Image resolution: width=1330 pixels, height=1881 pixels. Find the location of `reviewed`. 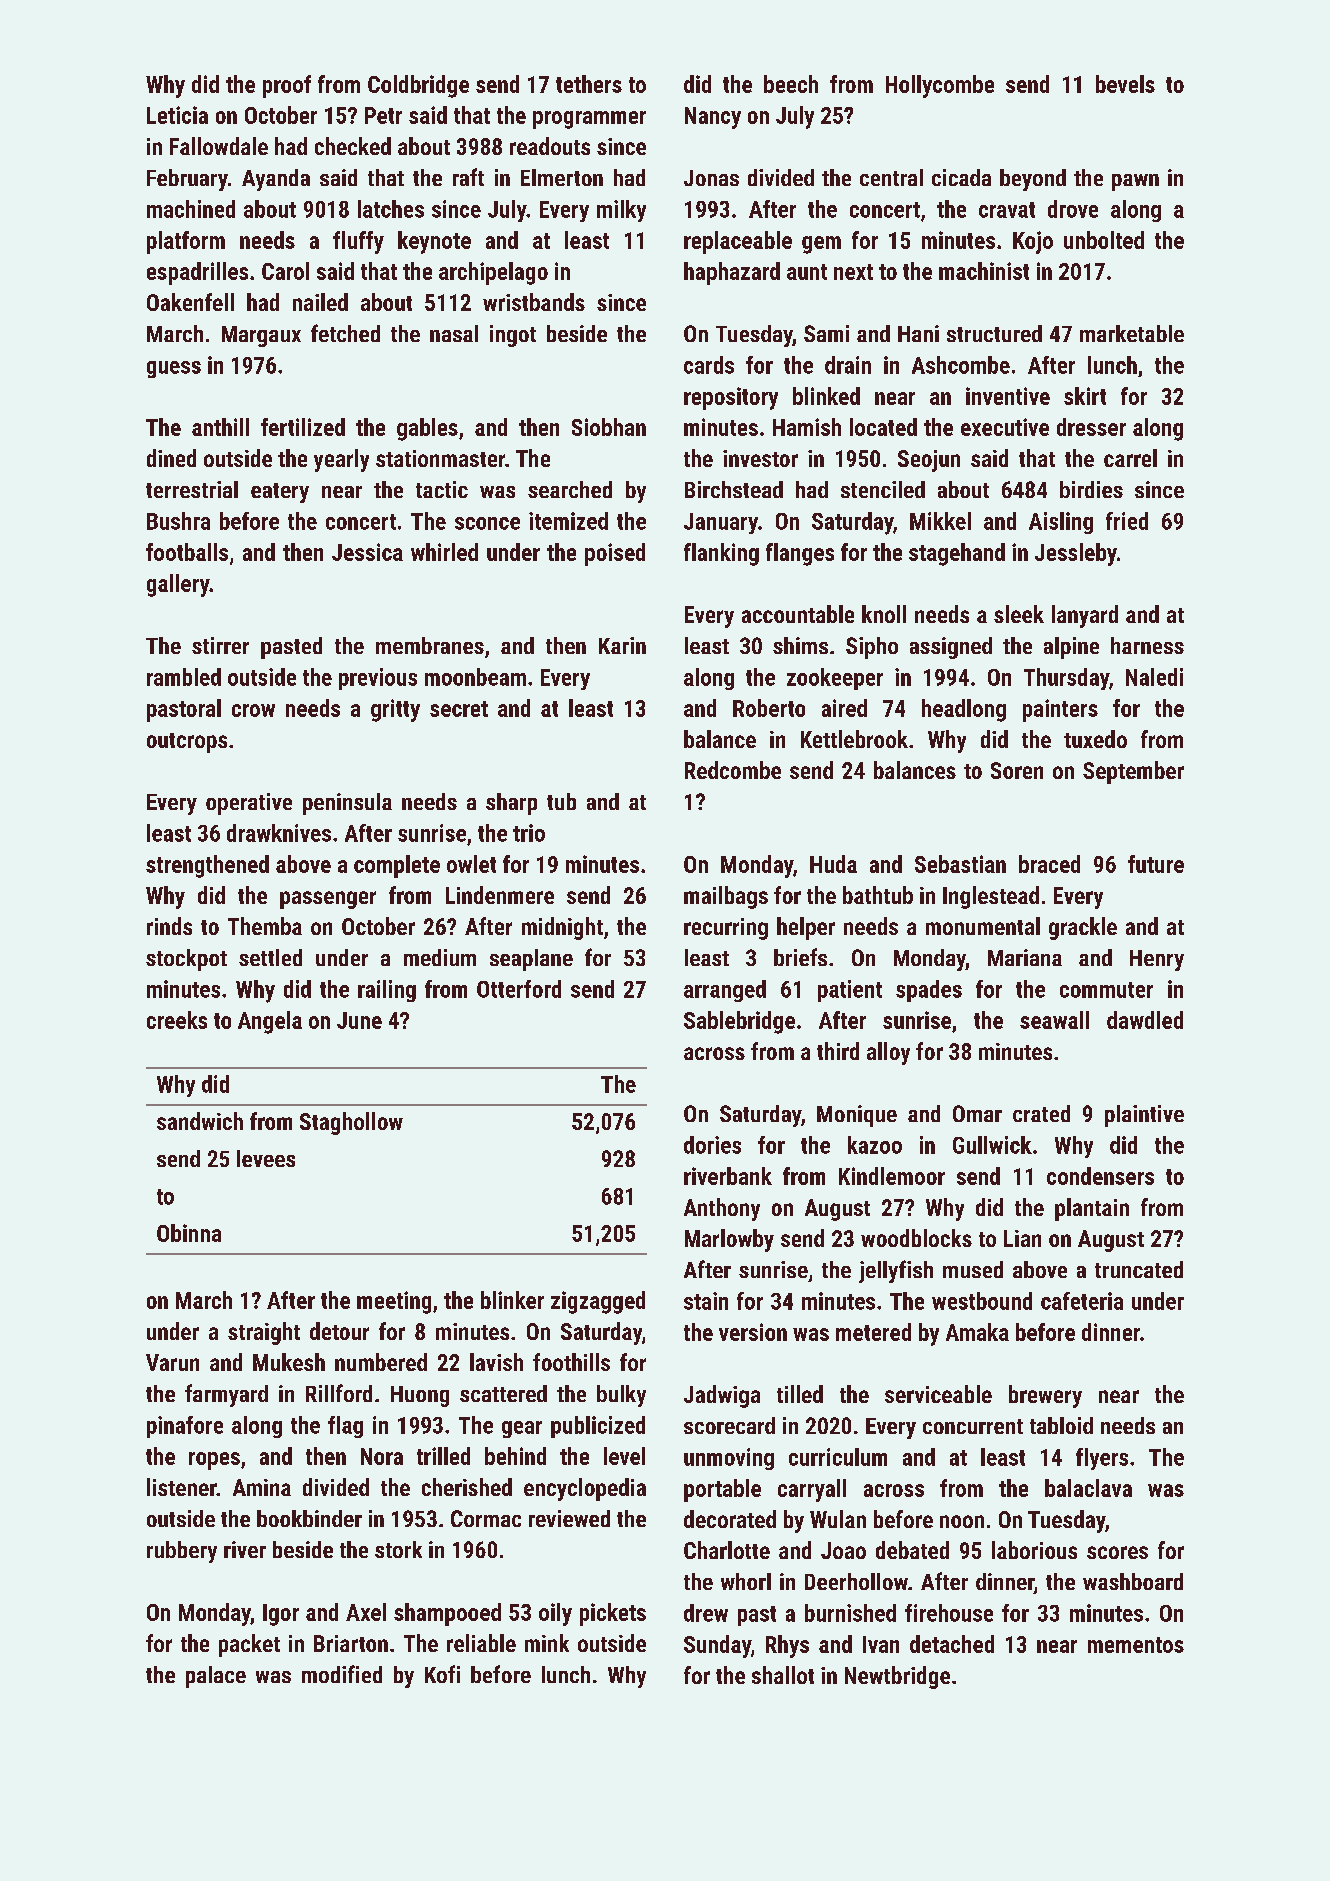

reviewed is located at coordinates (569, 1518).
